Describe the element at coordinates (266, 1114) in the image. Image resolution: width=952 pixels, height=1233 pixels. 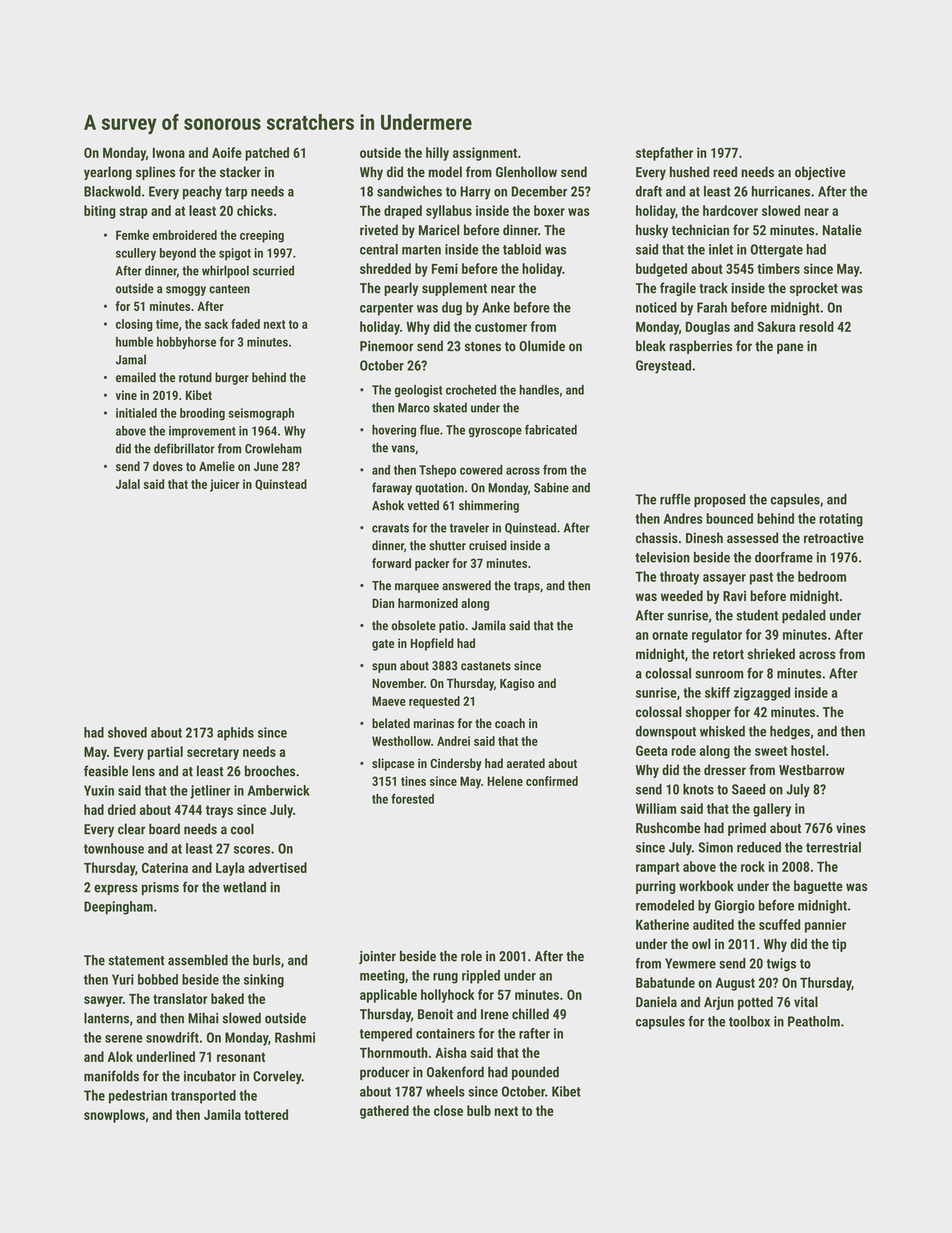
I see `tottered` at that location.
